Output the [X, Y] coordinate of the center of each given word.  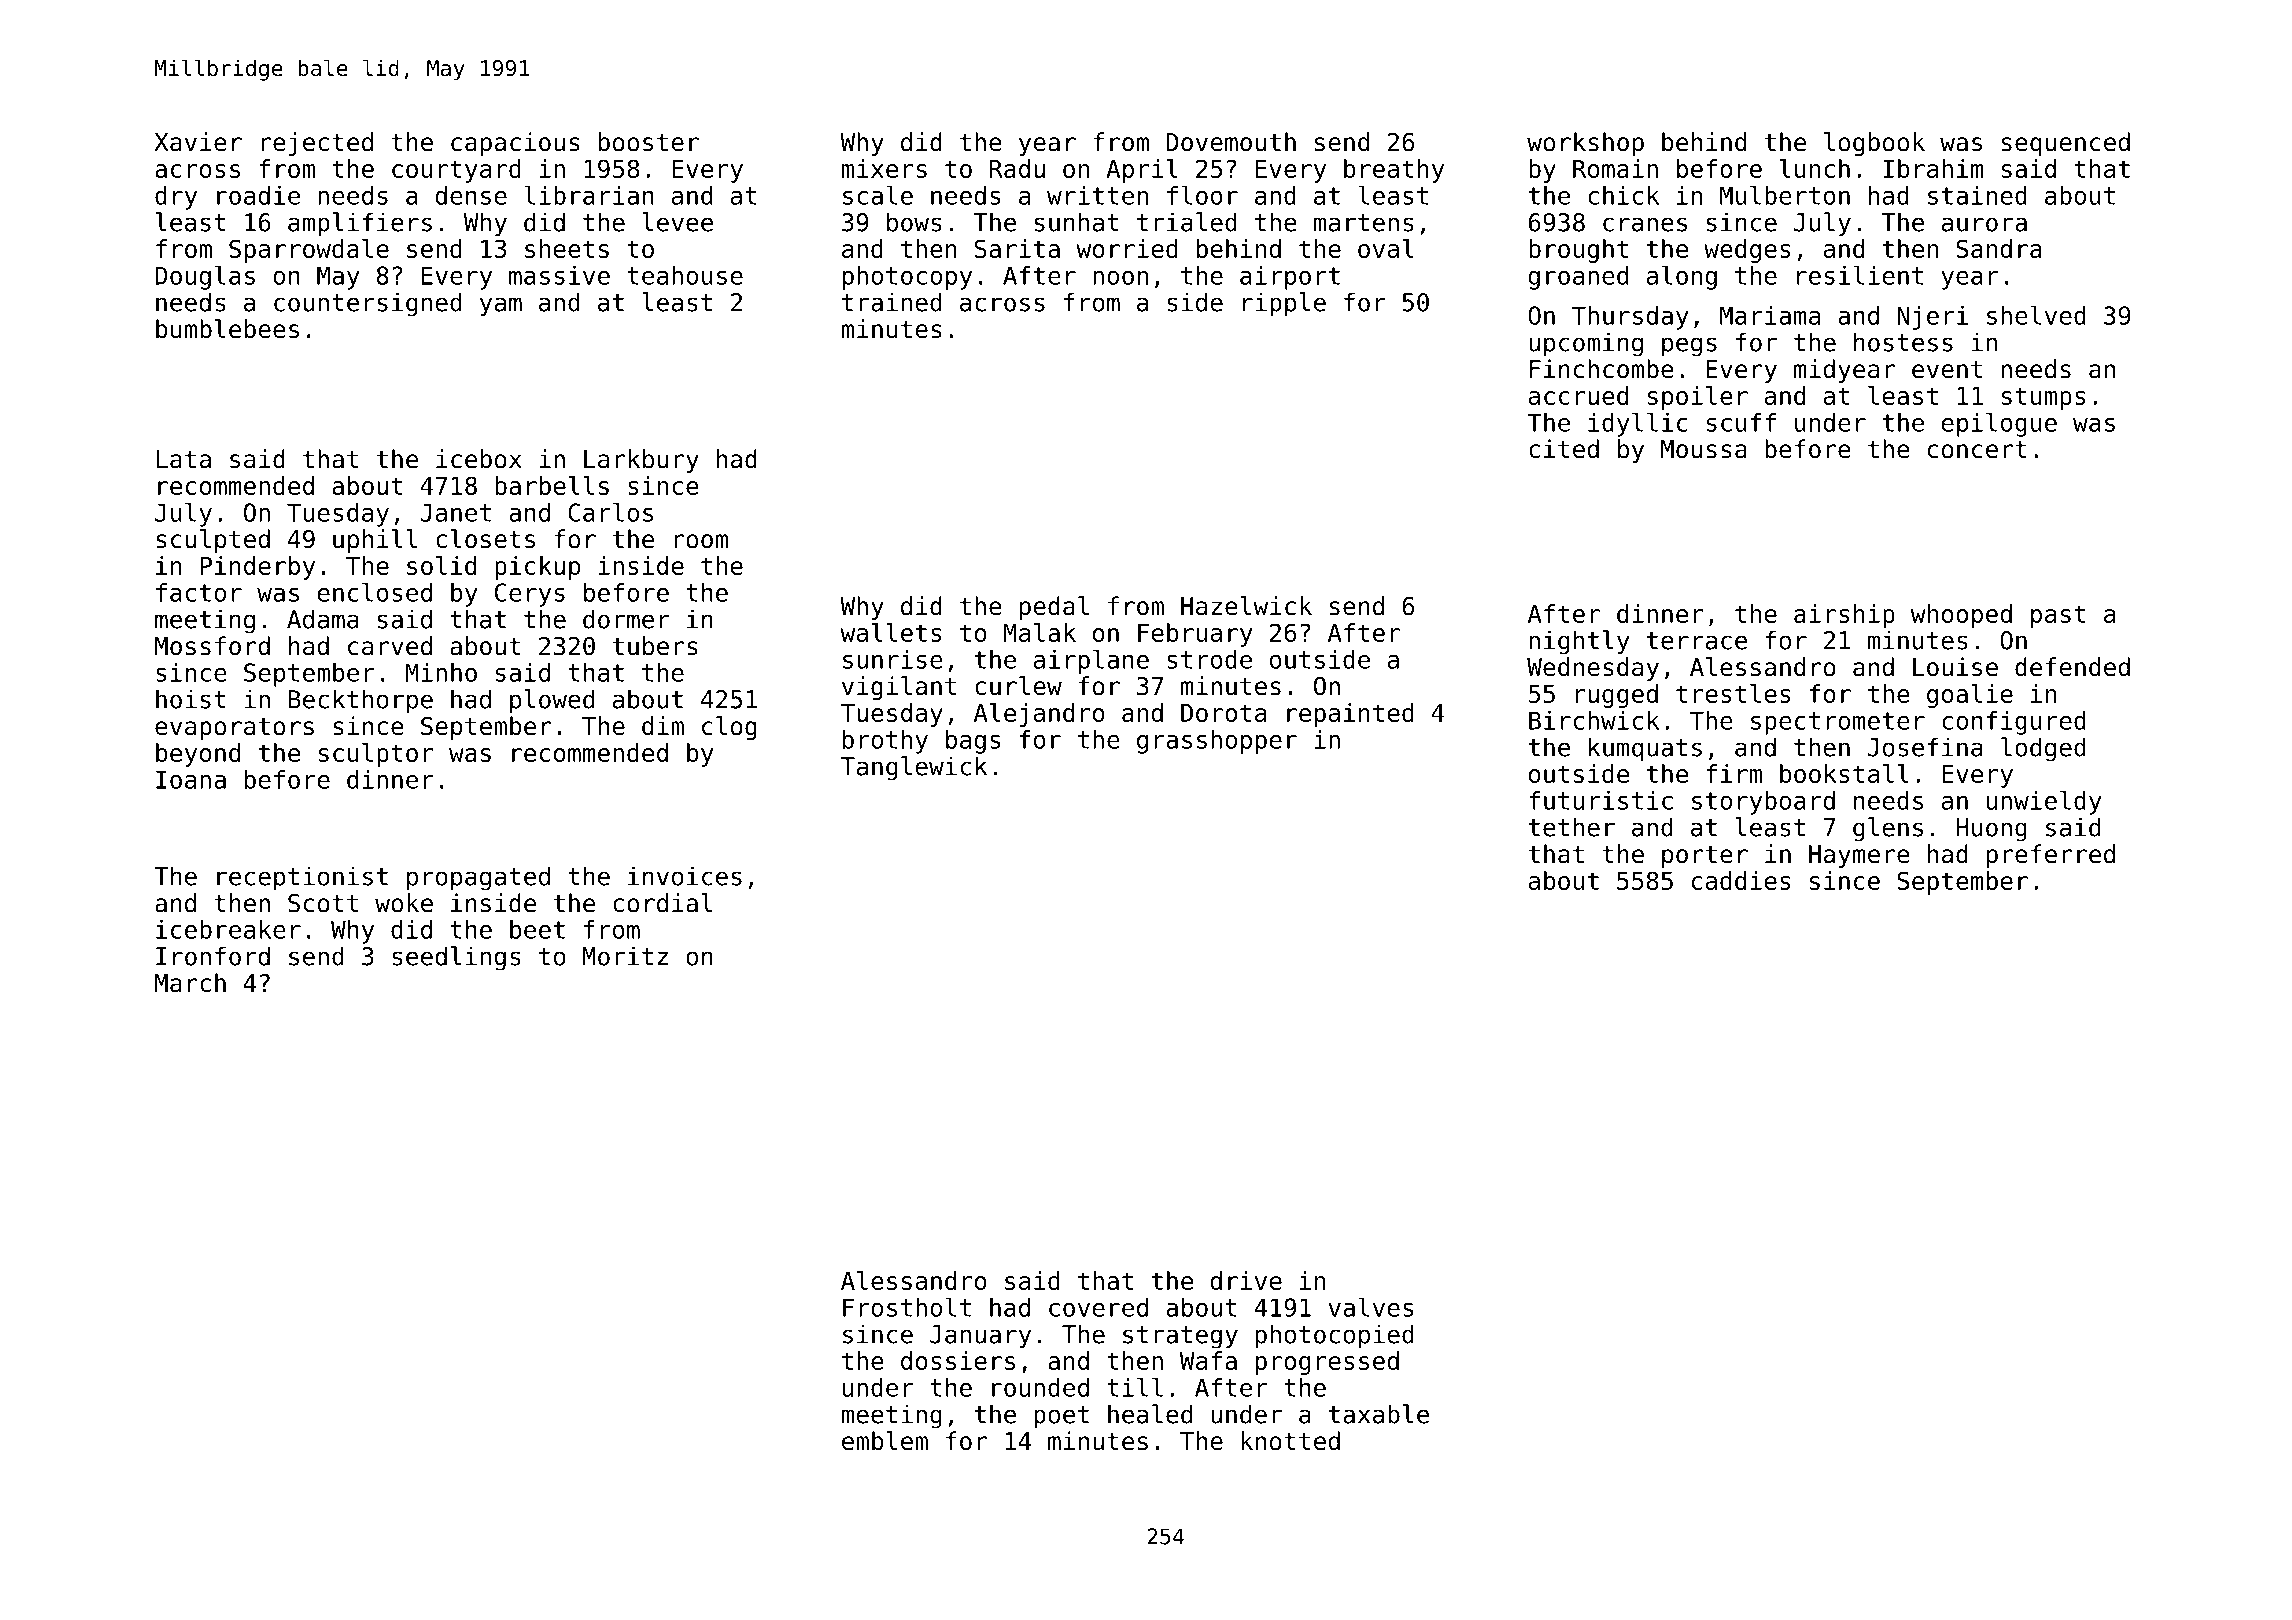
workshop [1585, 144]
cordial [662, 903]
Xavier [198, 142]
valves [1371, 1307]
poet [1061, 1417]
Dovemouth [1231, 142]
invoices [685, 876]
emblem [885, 1441]
